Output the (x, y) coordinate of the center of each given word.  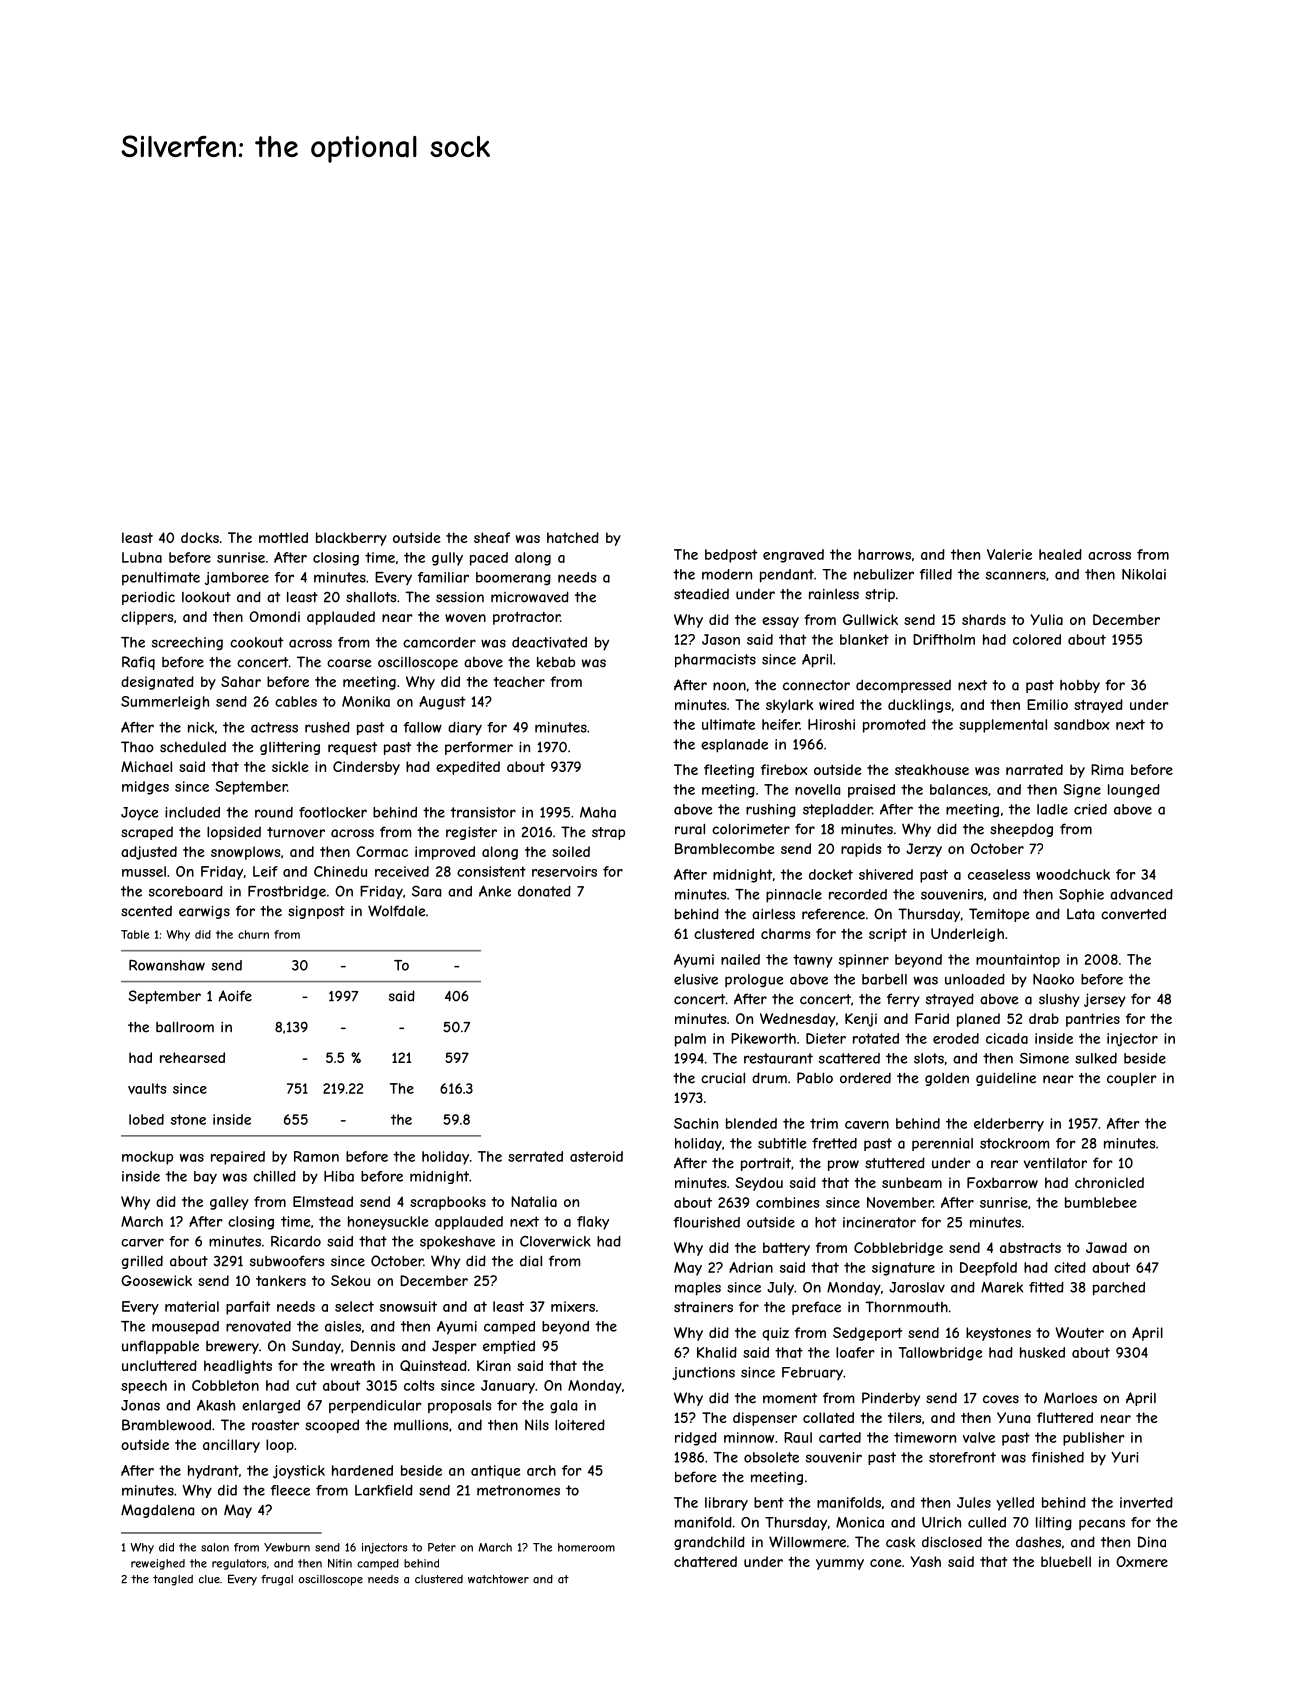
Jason (721, 639)
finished (1058, 1457)
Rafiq (138, 663)
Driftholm (944, 639)
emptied (509, 1347)
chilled (274, 1176)
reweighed (158, 1564)
